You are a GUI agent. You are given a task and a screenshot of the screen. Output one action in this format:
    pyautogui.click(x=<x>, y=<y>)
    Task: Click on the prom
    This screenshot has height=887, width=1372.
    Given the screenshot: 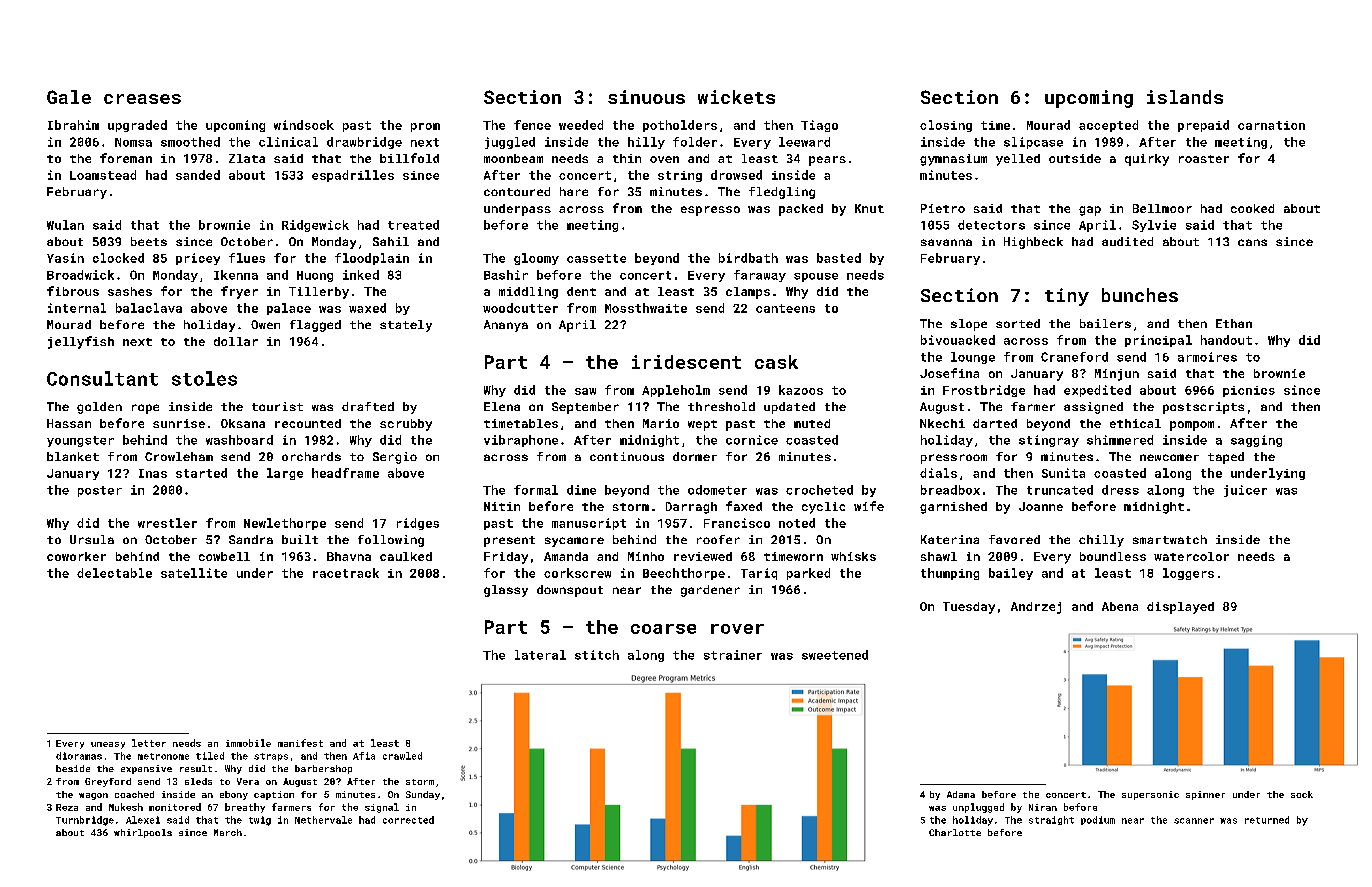 What is the action you would take?
    pyautogui.click(x=425, y=127)
